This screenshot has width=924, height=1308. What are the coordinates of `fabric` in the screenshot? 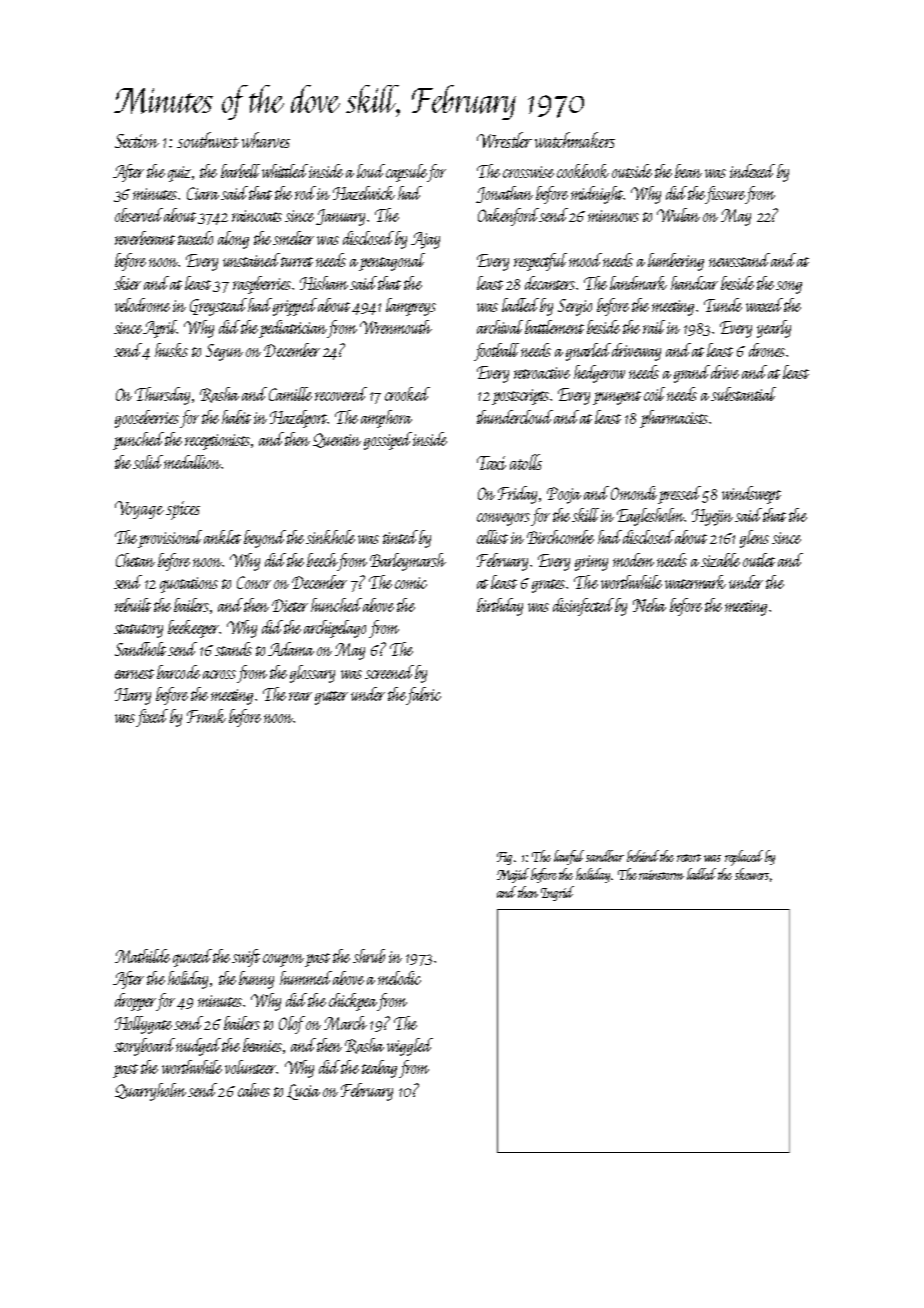 It's located at (423, 696).
